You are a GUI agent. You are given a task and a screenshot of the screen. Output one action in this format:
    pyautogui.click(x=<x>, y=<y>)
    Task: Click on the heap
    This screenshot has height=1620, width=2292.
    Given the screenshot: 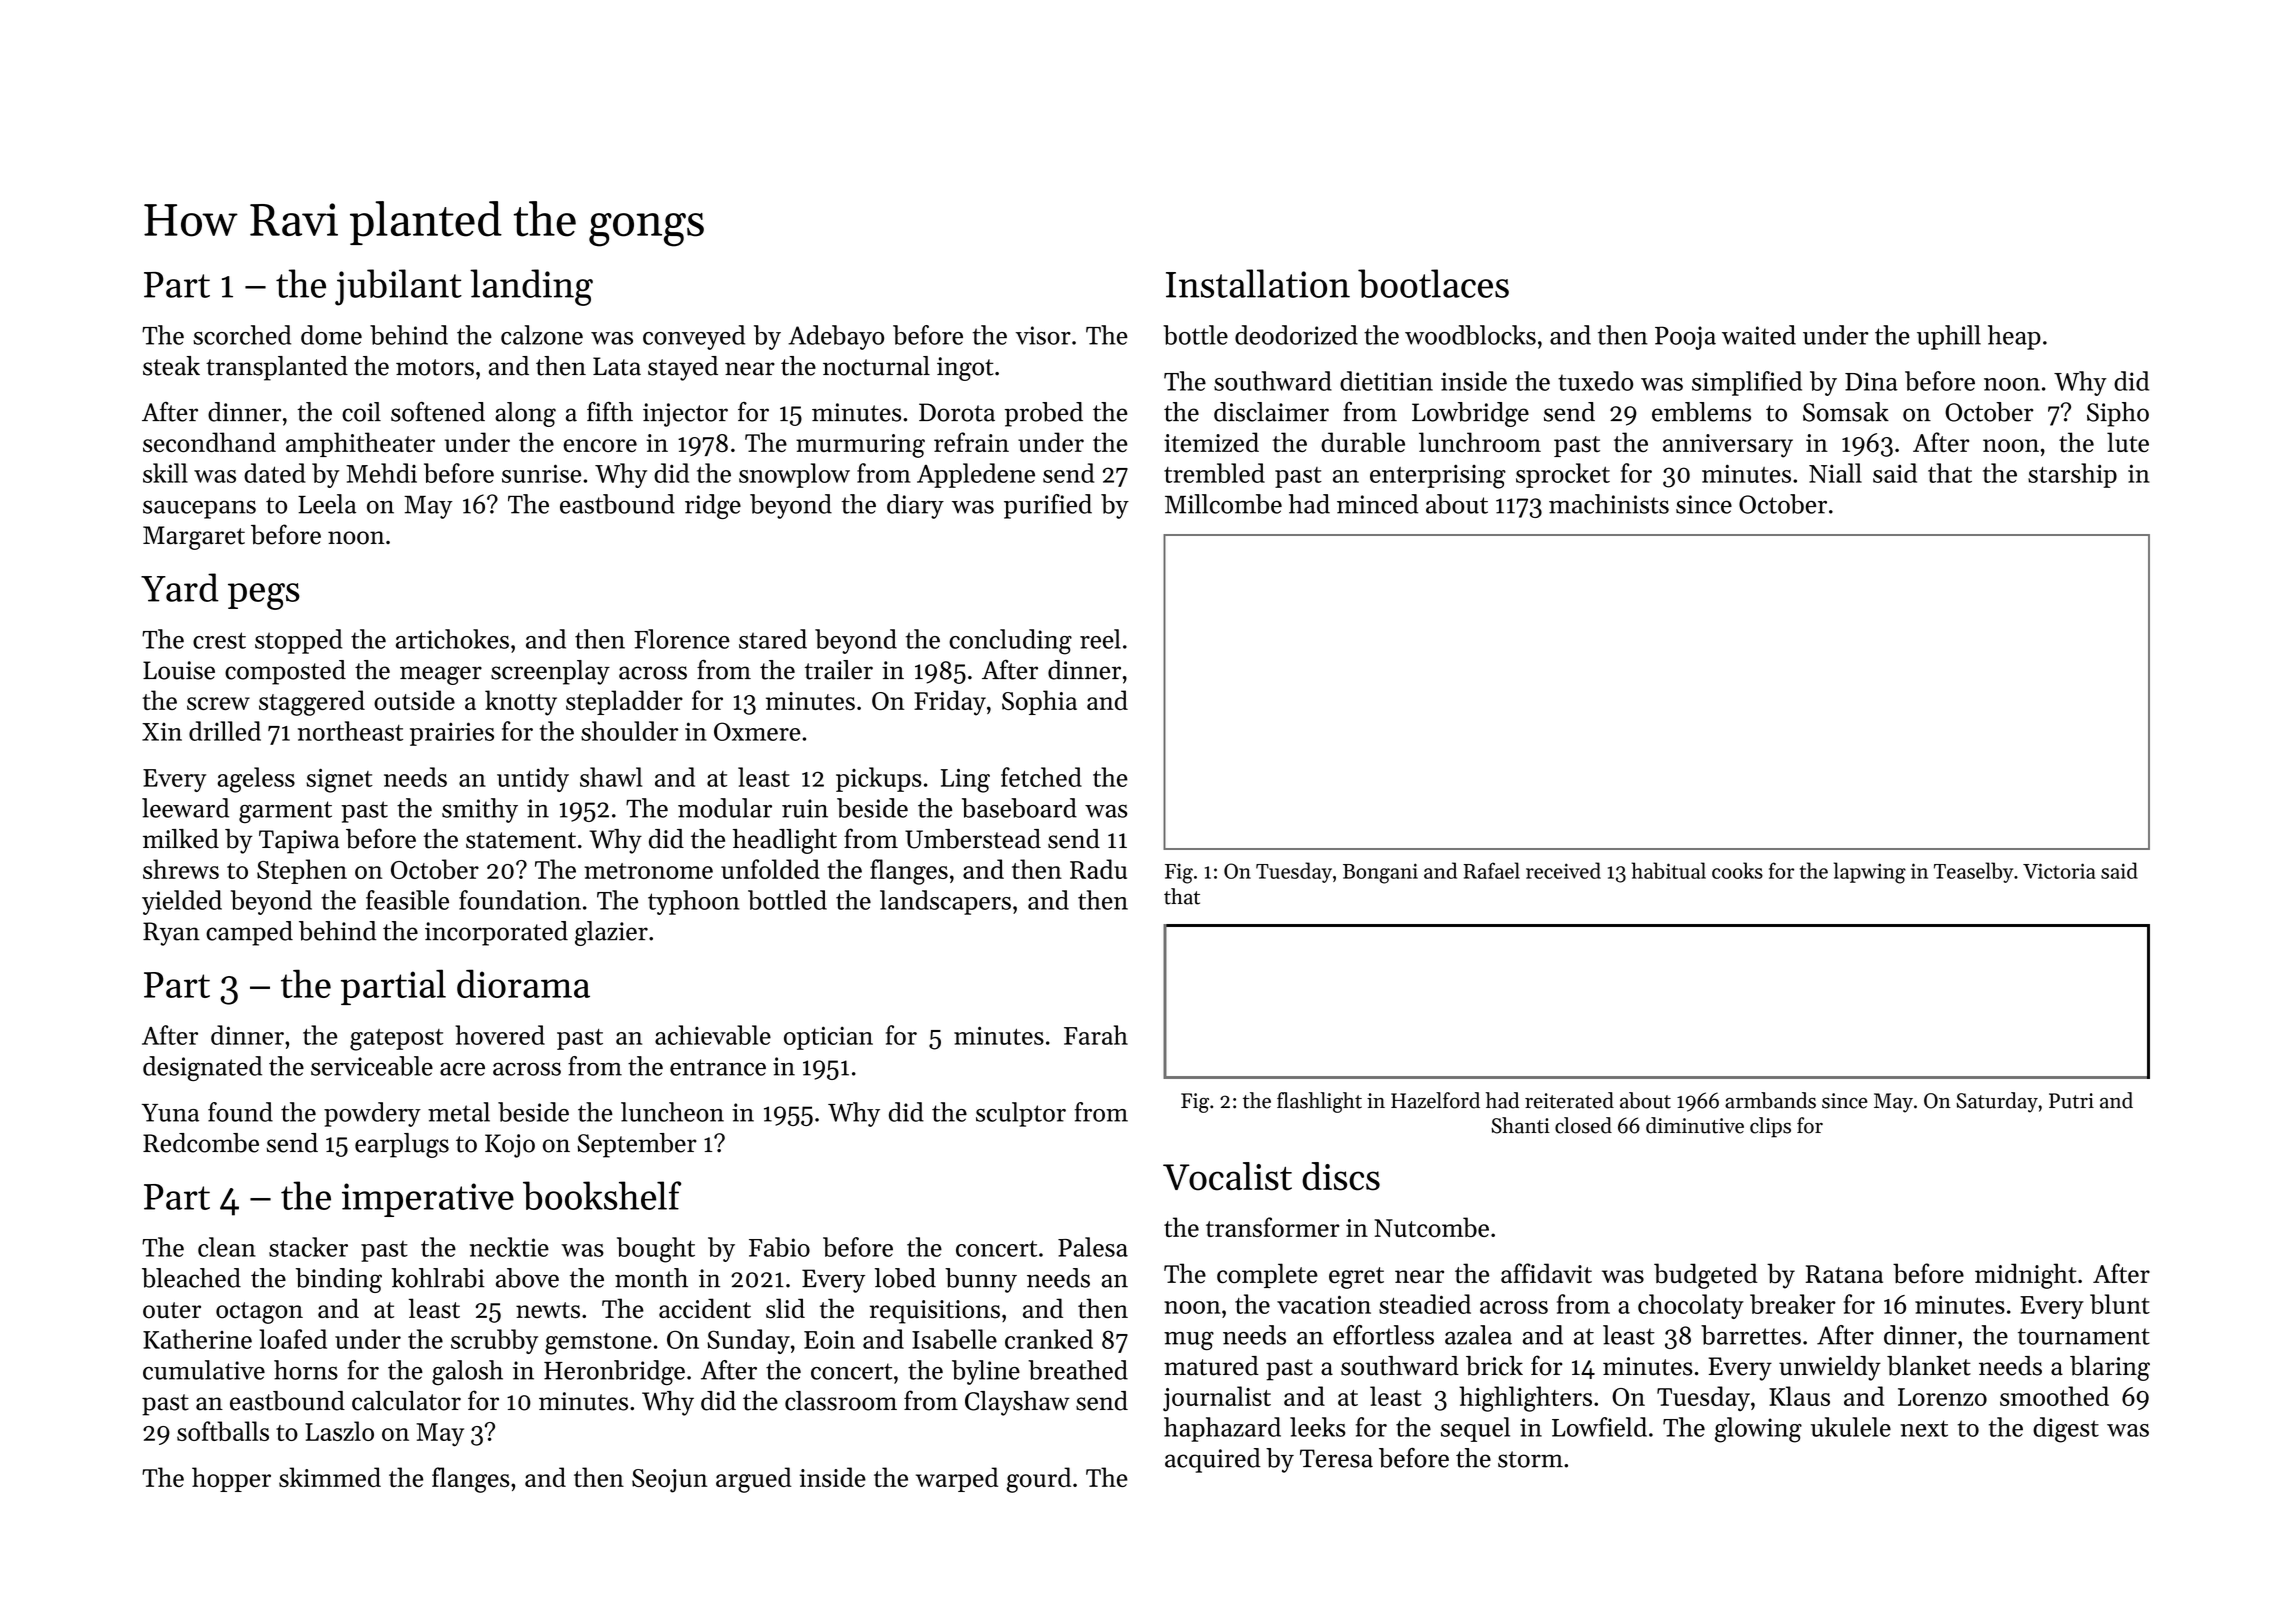 What is the action you would take?
    pyautogui.click(x=2014, y=337)
